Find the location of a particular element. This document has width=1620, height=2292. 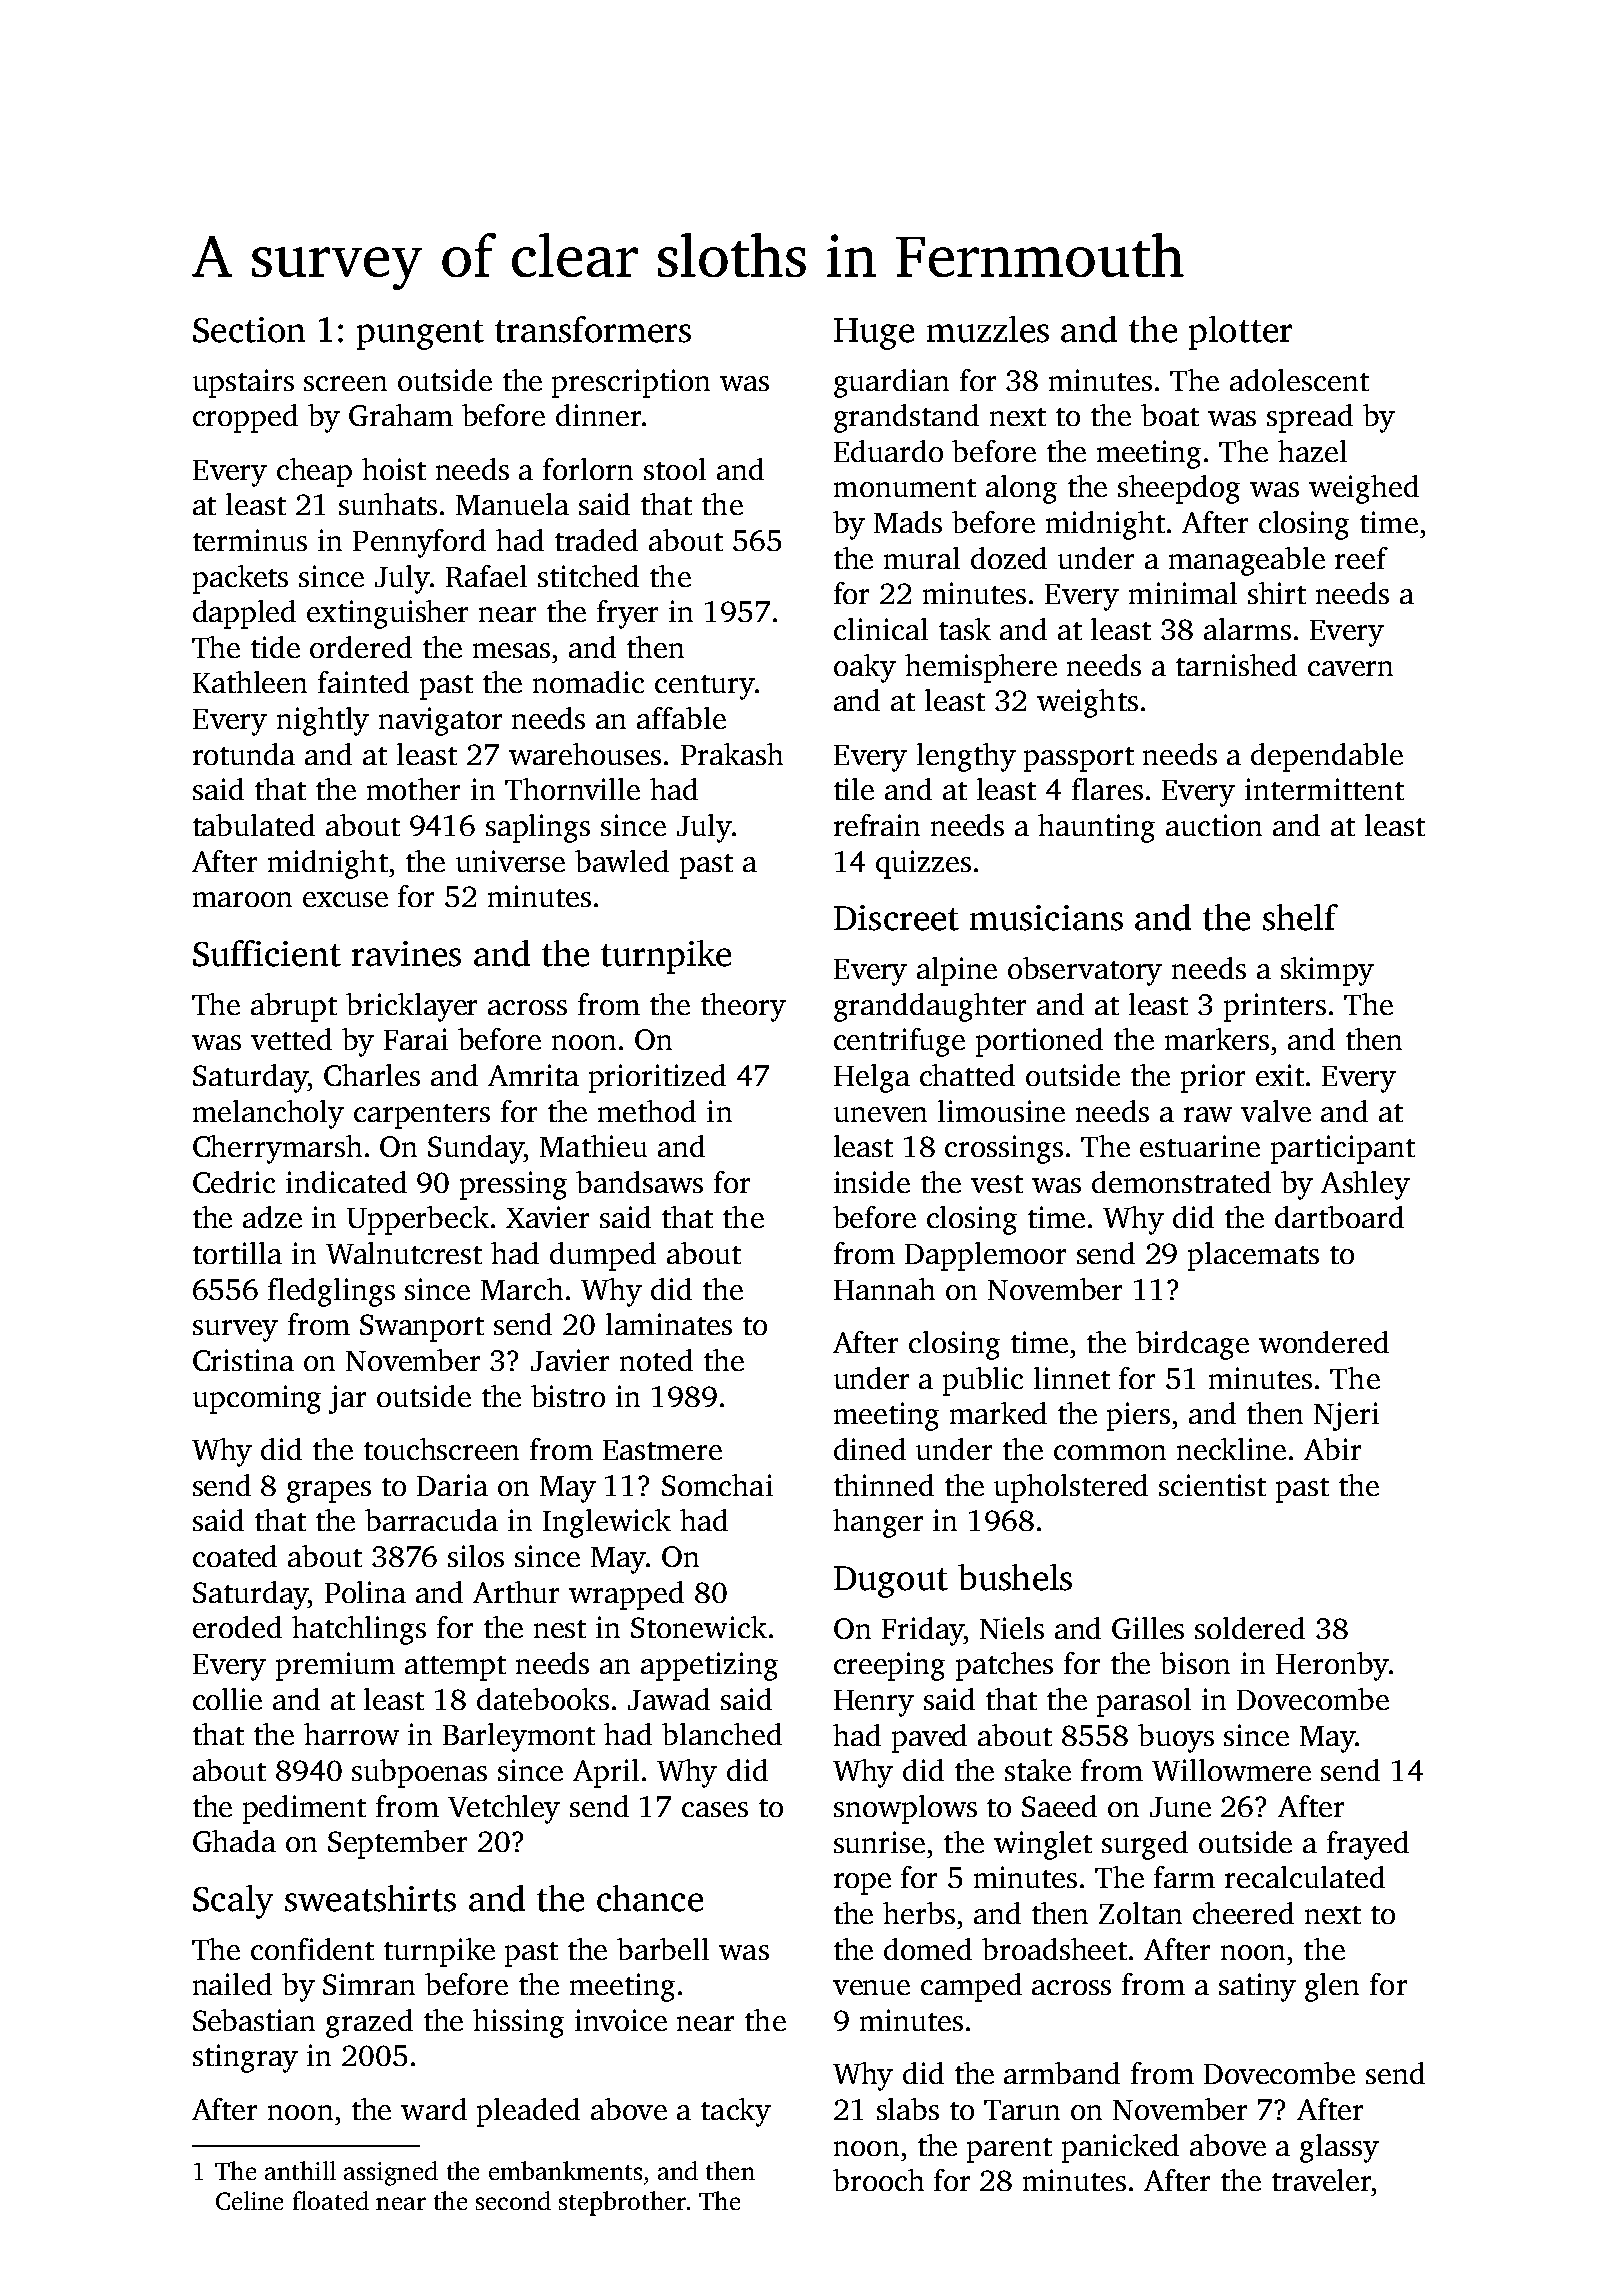

buoys is located at coordinates (1176, 1738).
